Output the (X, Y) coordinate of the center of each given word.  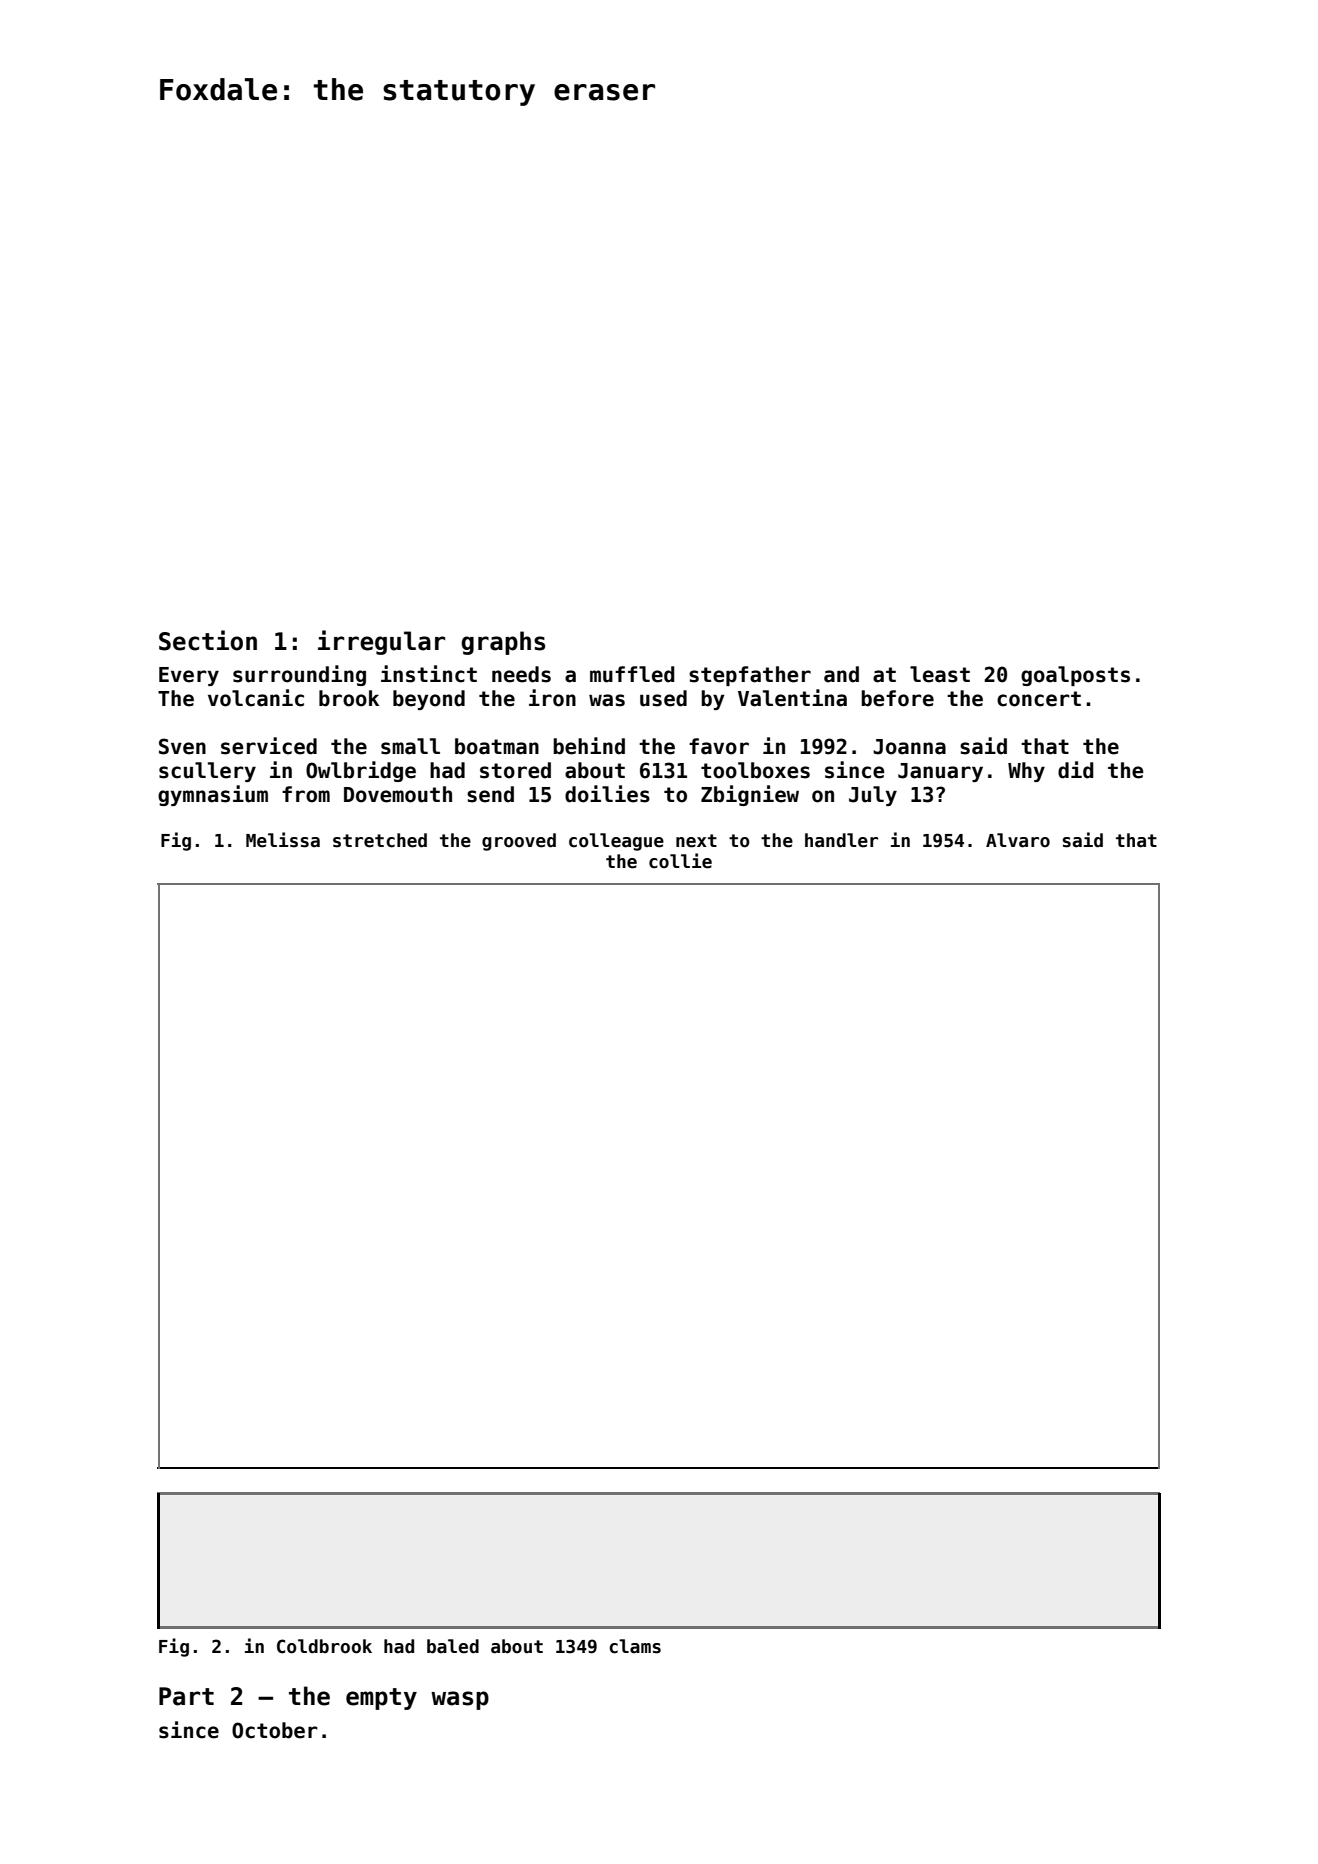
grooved (519, 842)
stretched (380, 840)
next (696, 841)
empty (381, 1699)
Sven (182, 746)
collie (680, 861)
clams (635, 1646)
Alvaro (1018, 840)
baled (453, 1646)
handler (841, 840)
